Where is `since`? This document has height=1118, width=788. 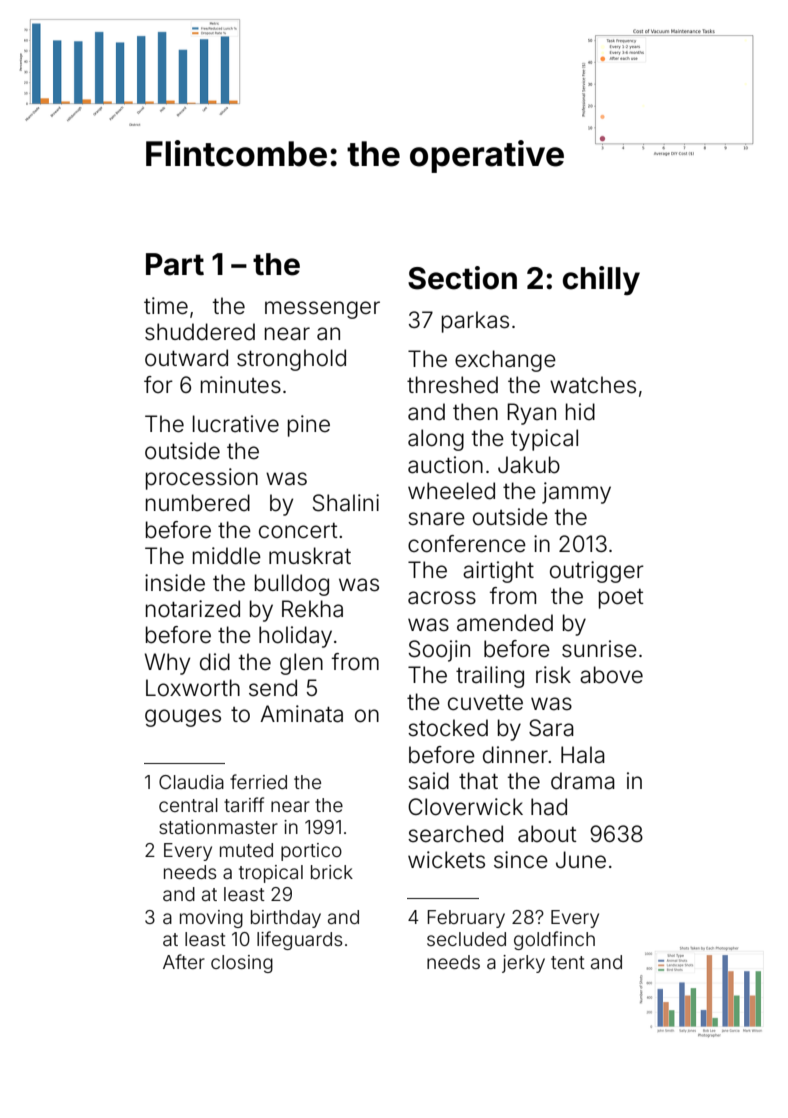 since is located at coordinates (521, 860).
